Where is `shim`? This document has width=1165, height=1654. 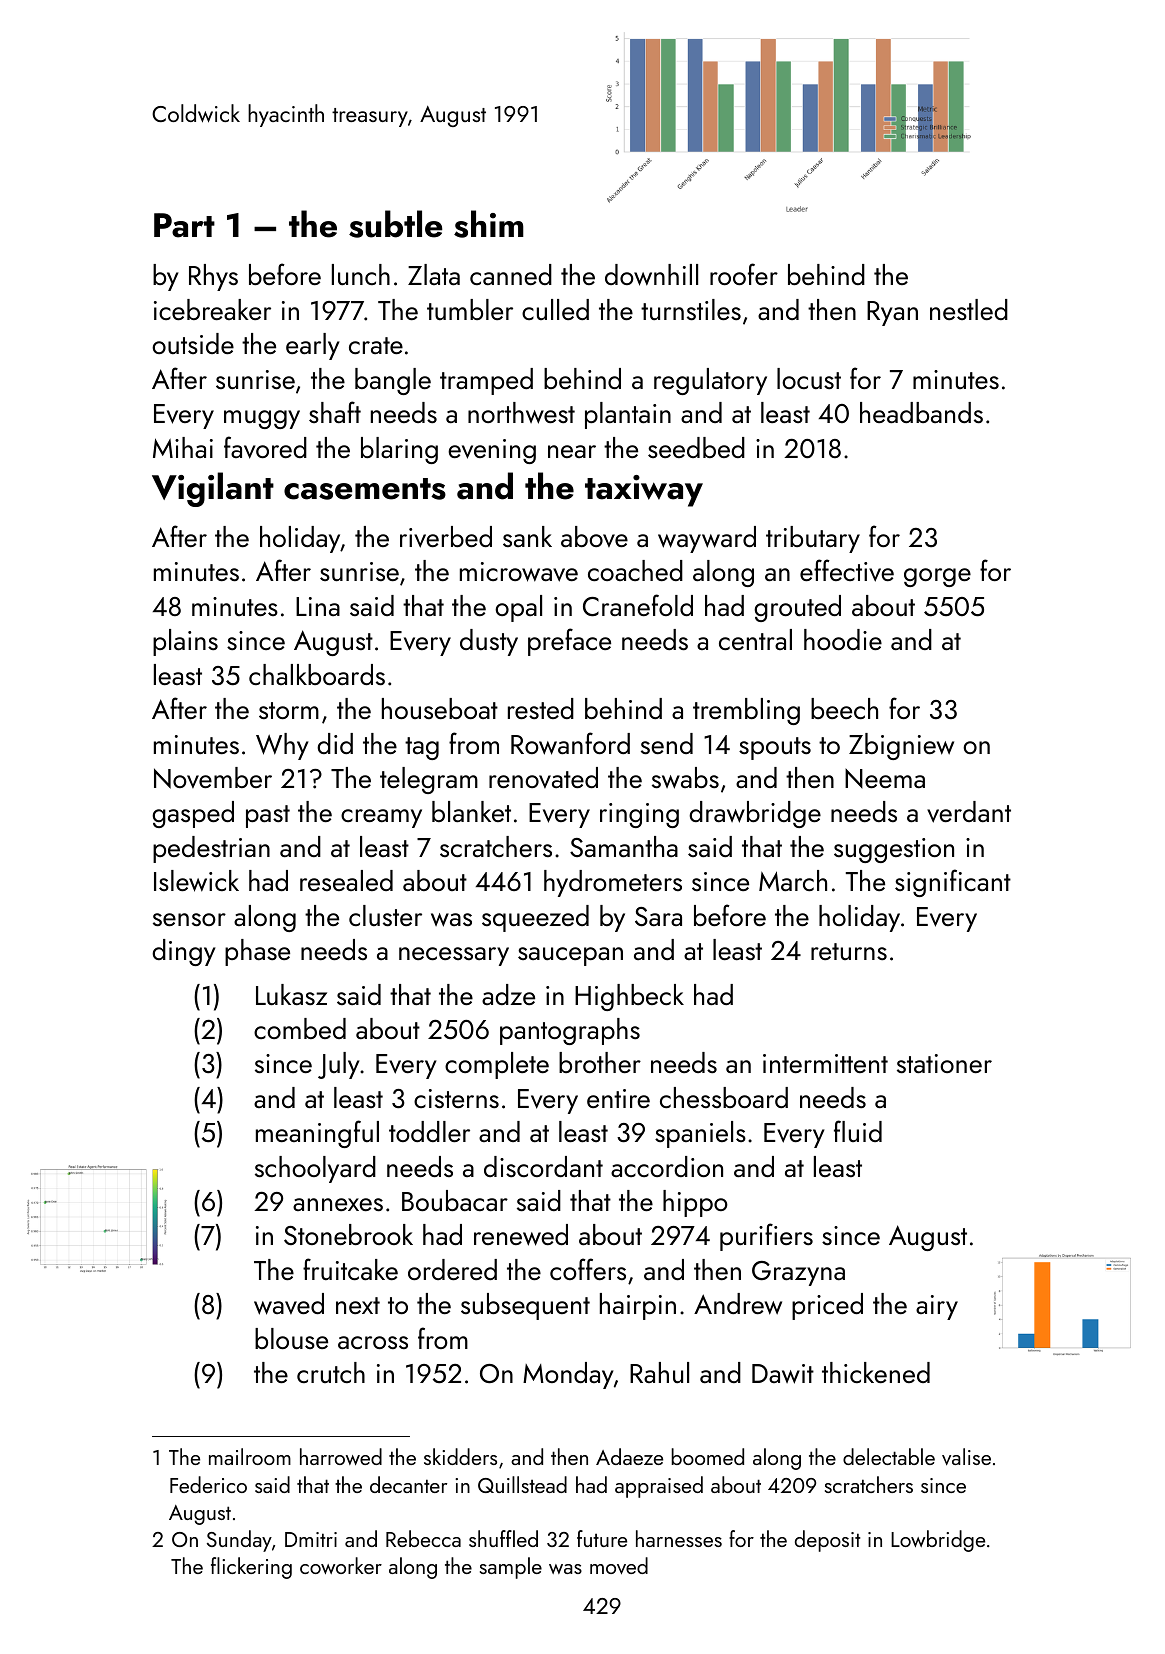
shim is located at coordinates (489, 224).
